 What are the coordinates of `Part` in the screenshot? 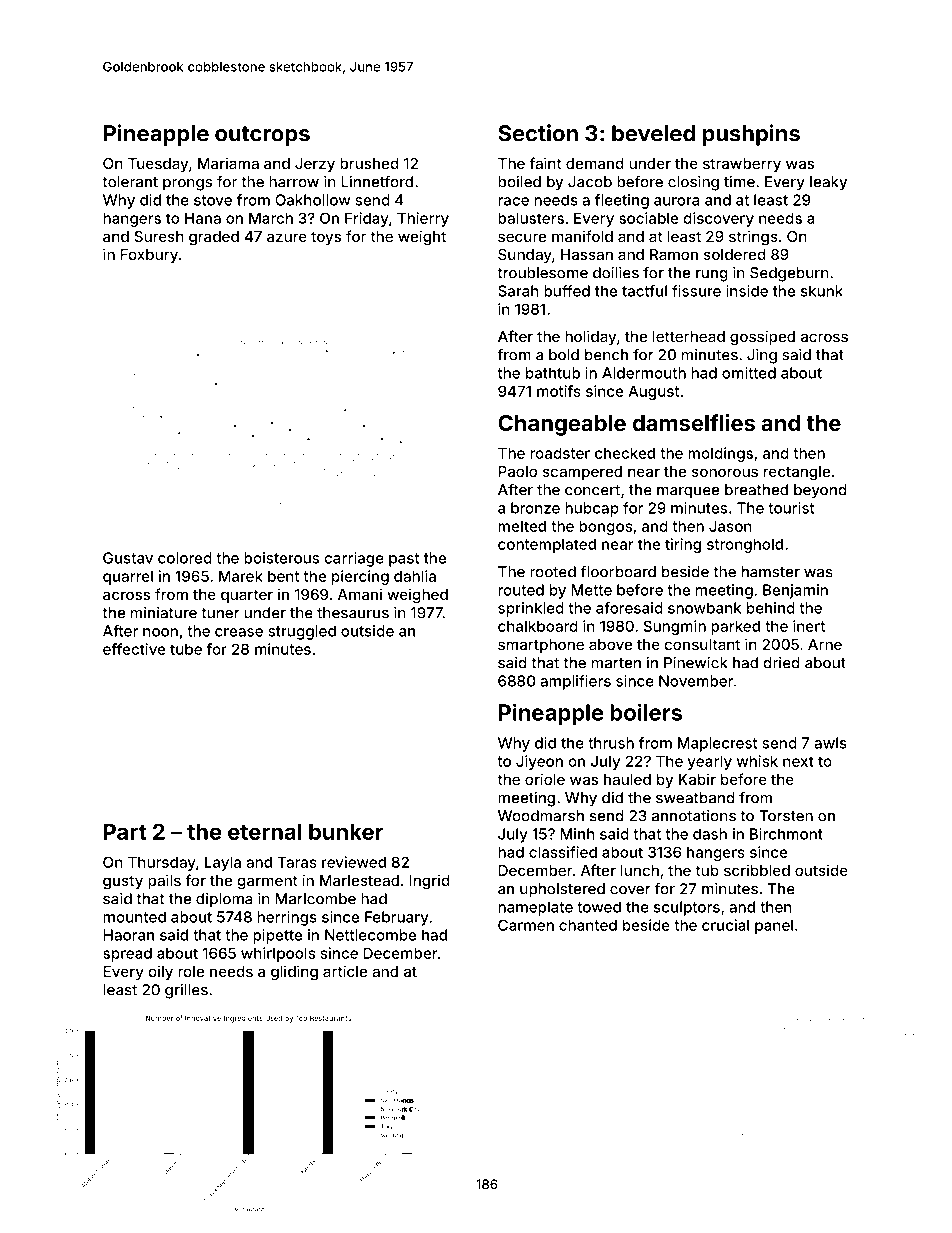 It's located at (125, 831).
